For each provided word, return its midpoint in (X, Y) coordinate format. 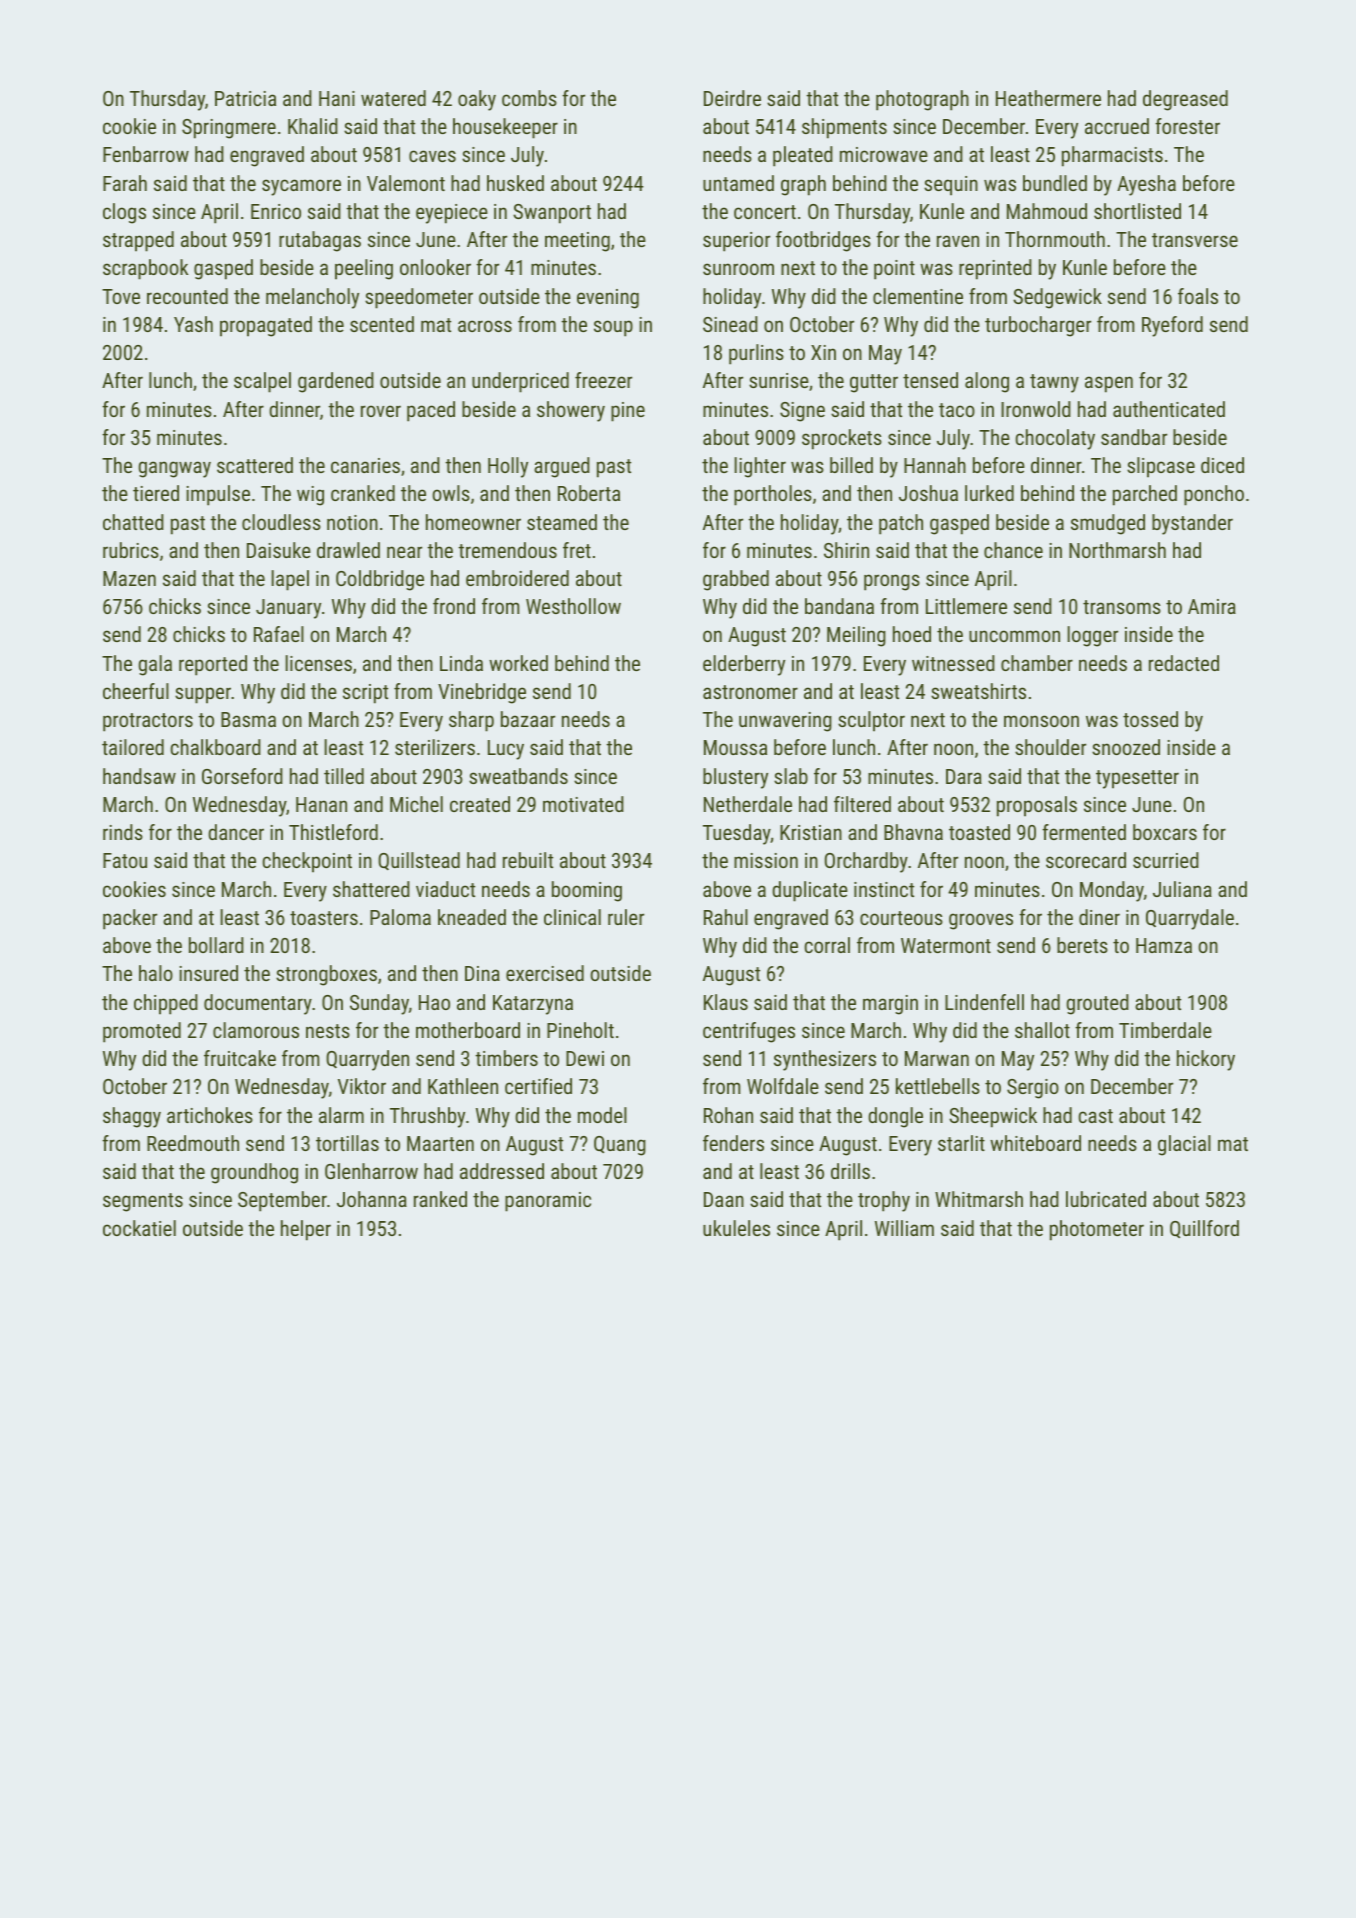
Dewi (585, 1058)
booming (587, 891)
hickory (1206, 1060)
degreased (1185, 100)
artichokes (210, 1115)
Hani (337, 98)
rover (381, 411)
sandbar (1134, 437)
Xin (823, 352)
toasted (979, 832)
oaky (477, 100)
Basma (248, 719)
